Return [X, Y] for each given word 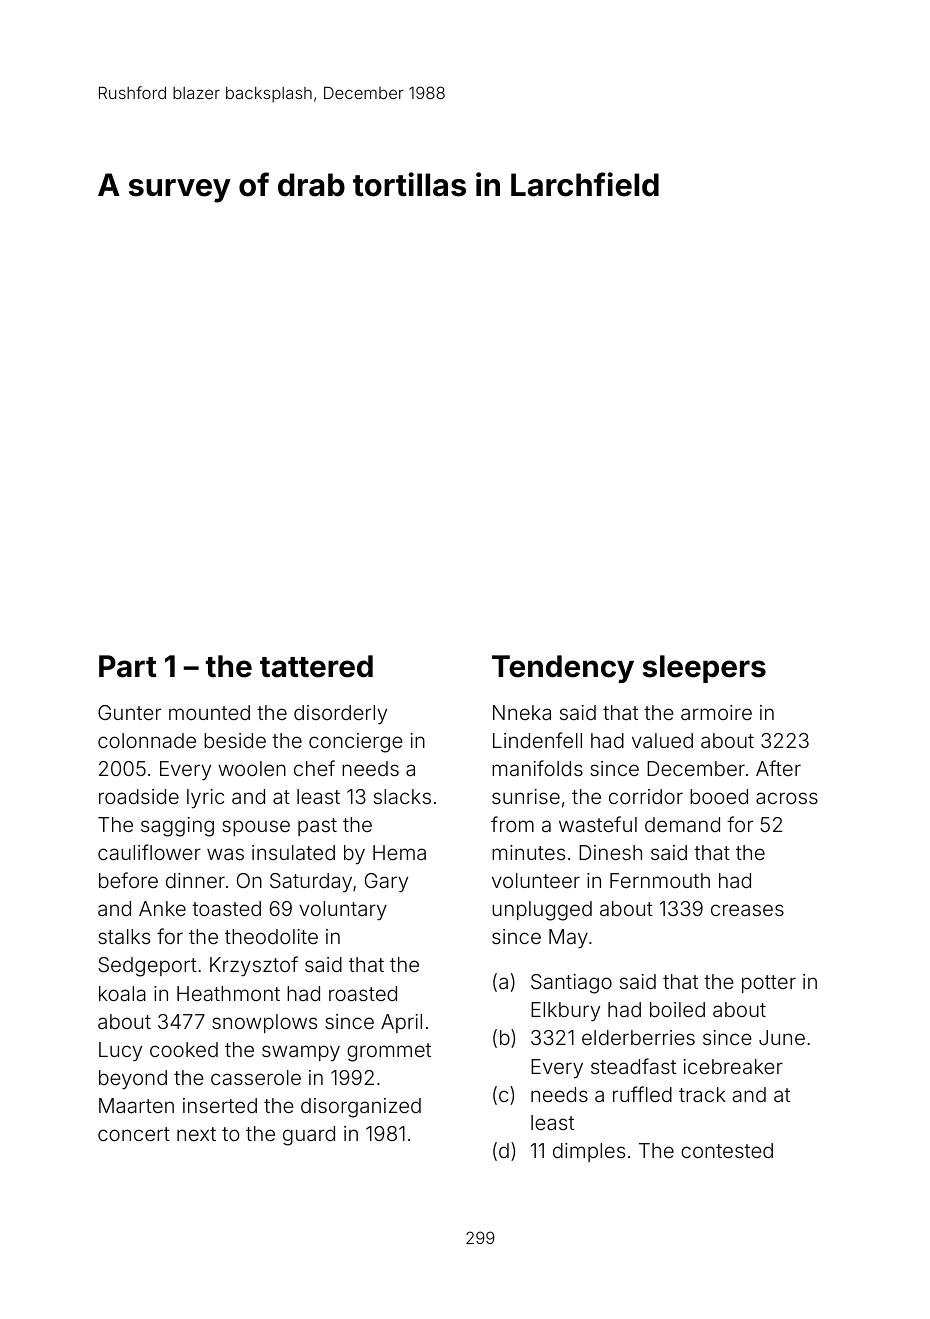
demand [682, 824]
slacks [402, 796]
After [778, 768]
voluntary [343, 910]
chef [314, 768]
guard [309, 1136]
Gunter [129, 712]
